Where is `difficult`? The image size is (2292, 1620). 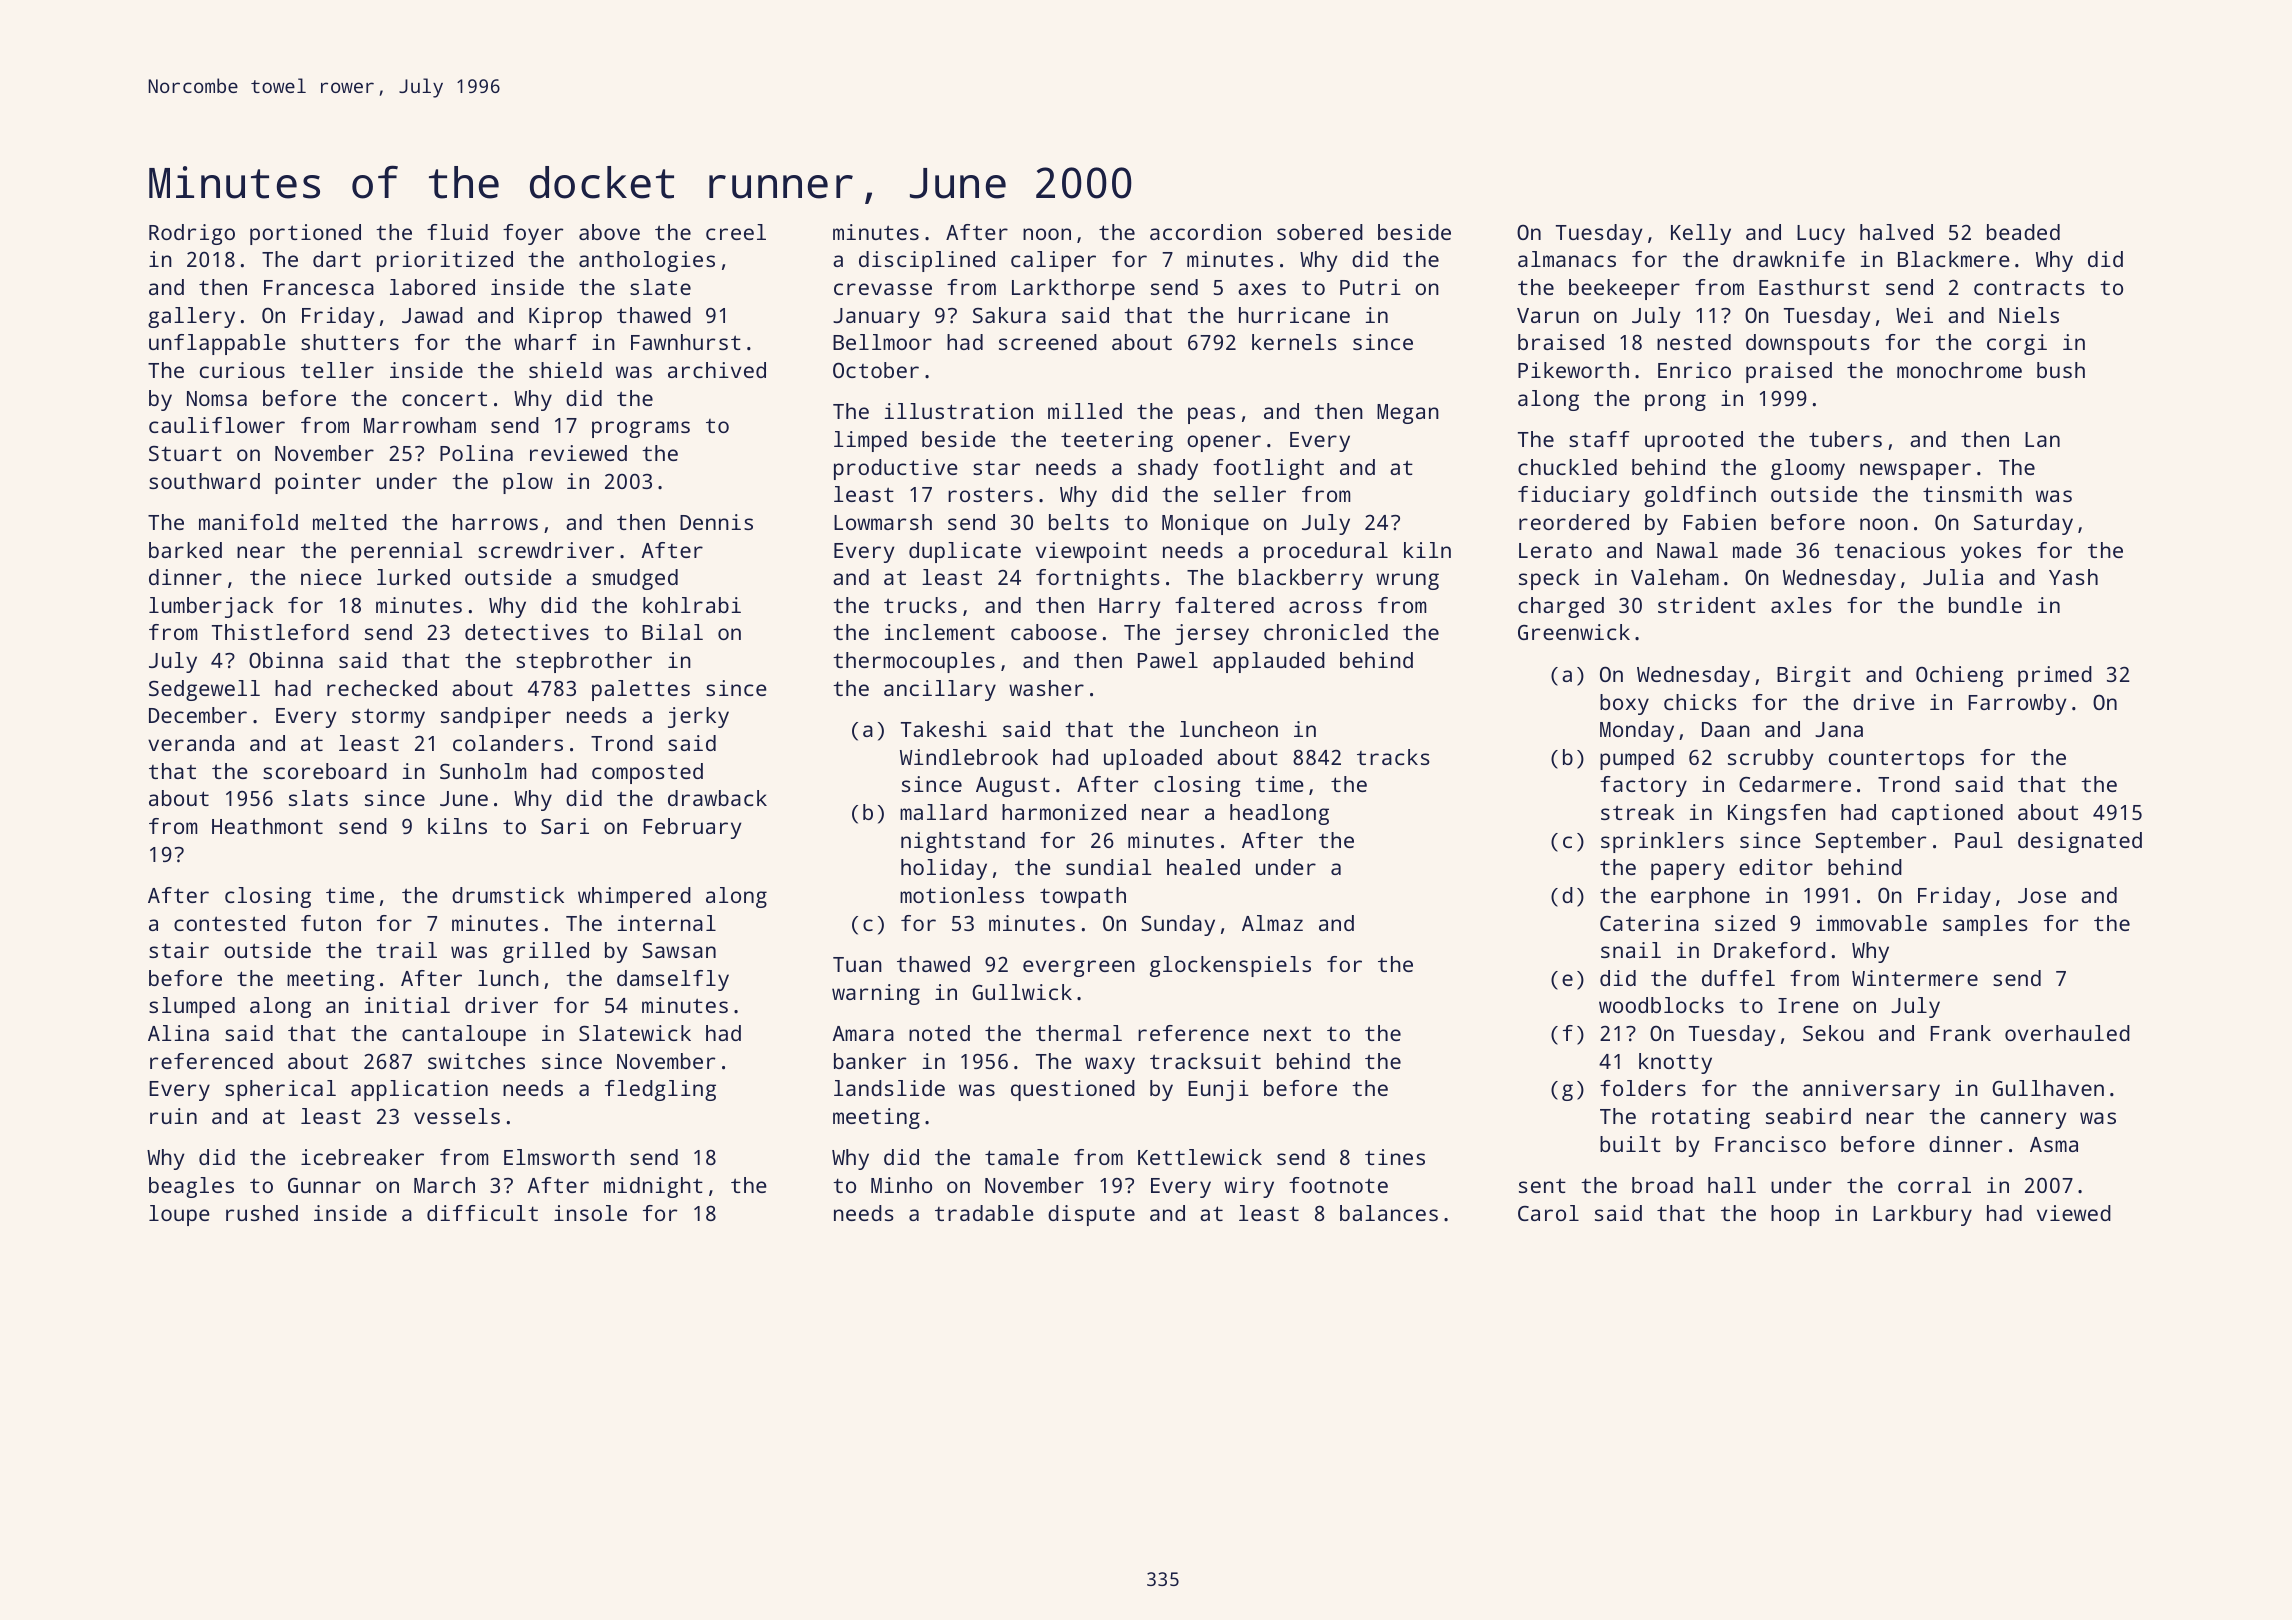 difficult is located at coordinates (482, 1213).
